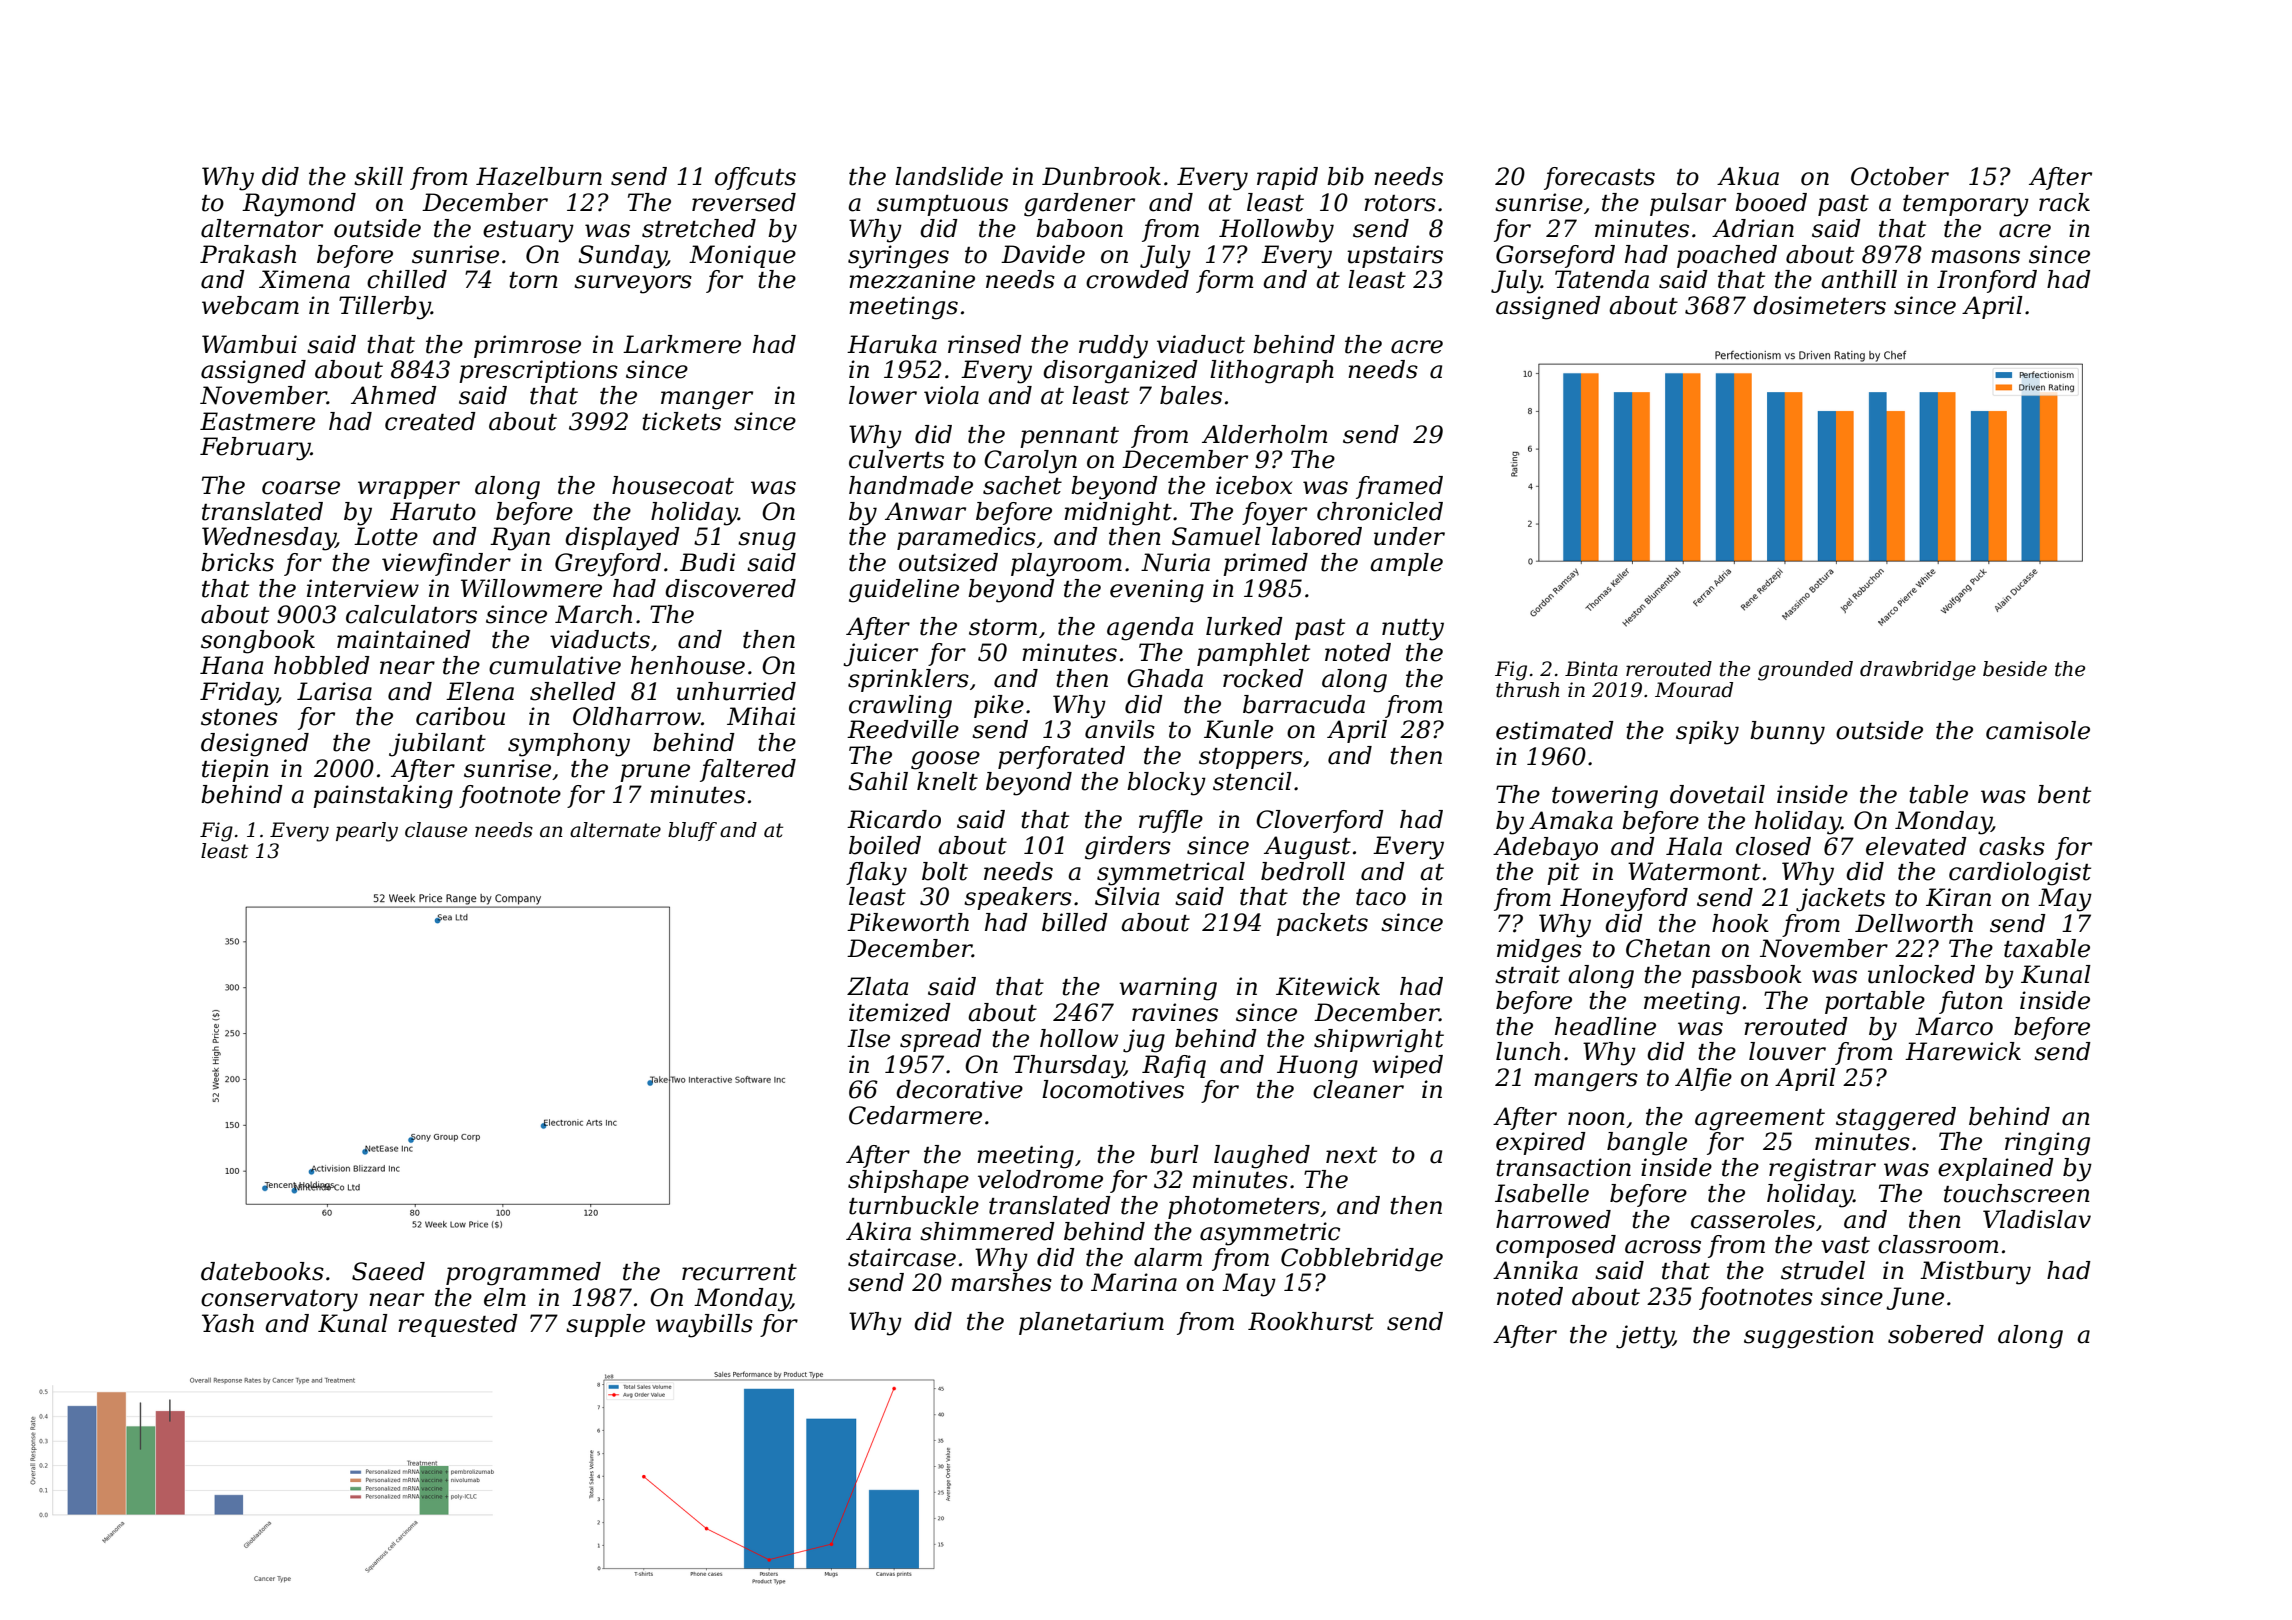 This page has height=1620, width=2292. I want to click on Hala, so click(1694, 846).
